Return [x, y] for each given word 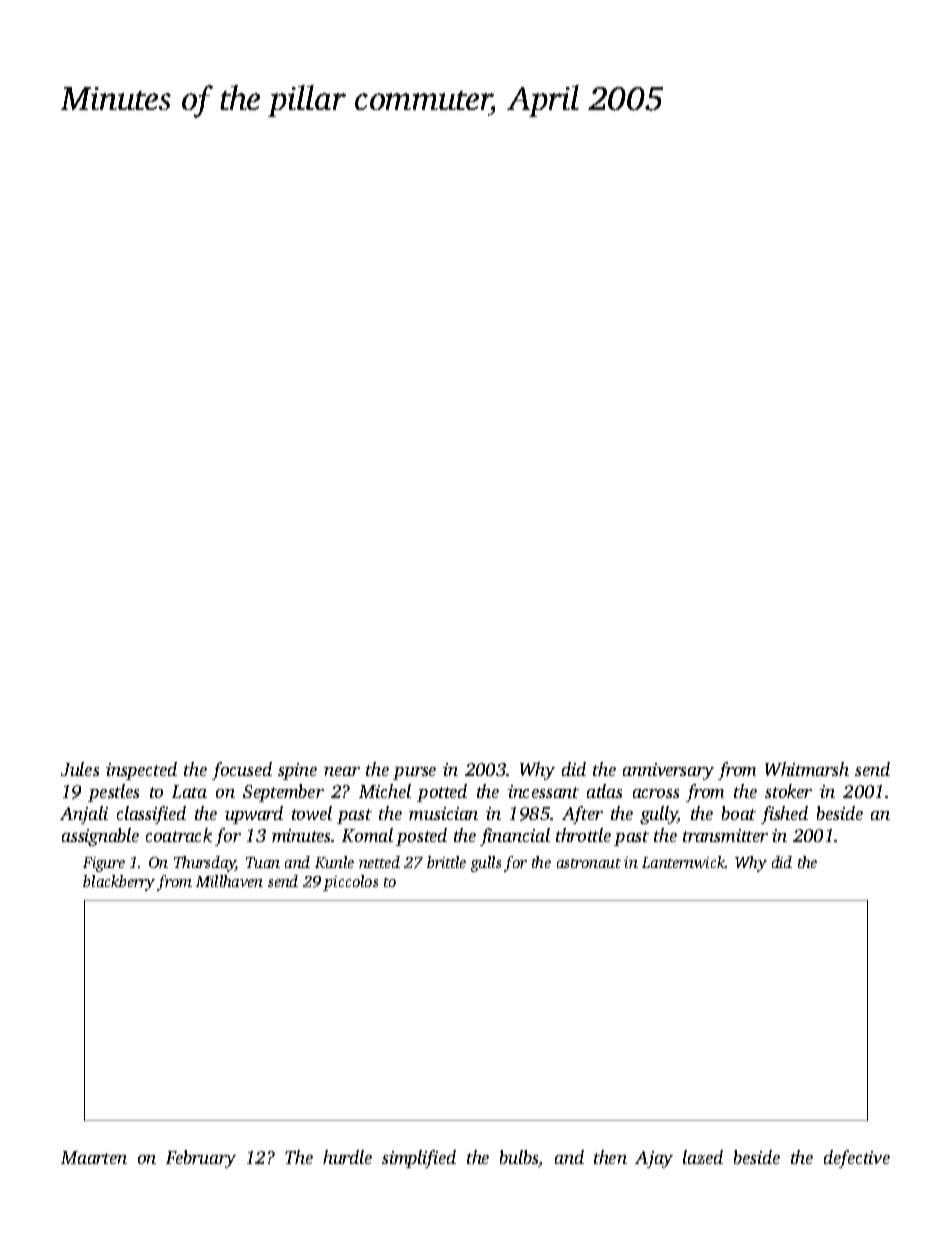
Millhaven [229, 881]
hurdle [347, 1157]
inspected [141, 771]
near [342, 771]
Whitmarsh [807, 769]
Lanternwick [684, 862]
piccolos [350, 883]
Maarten [94, 1157]
